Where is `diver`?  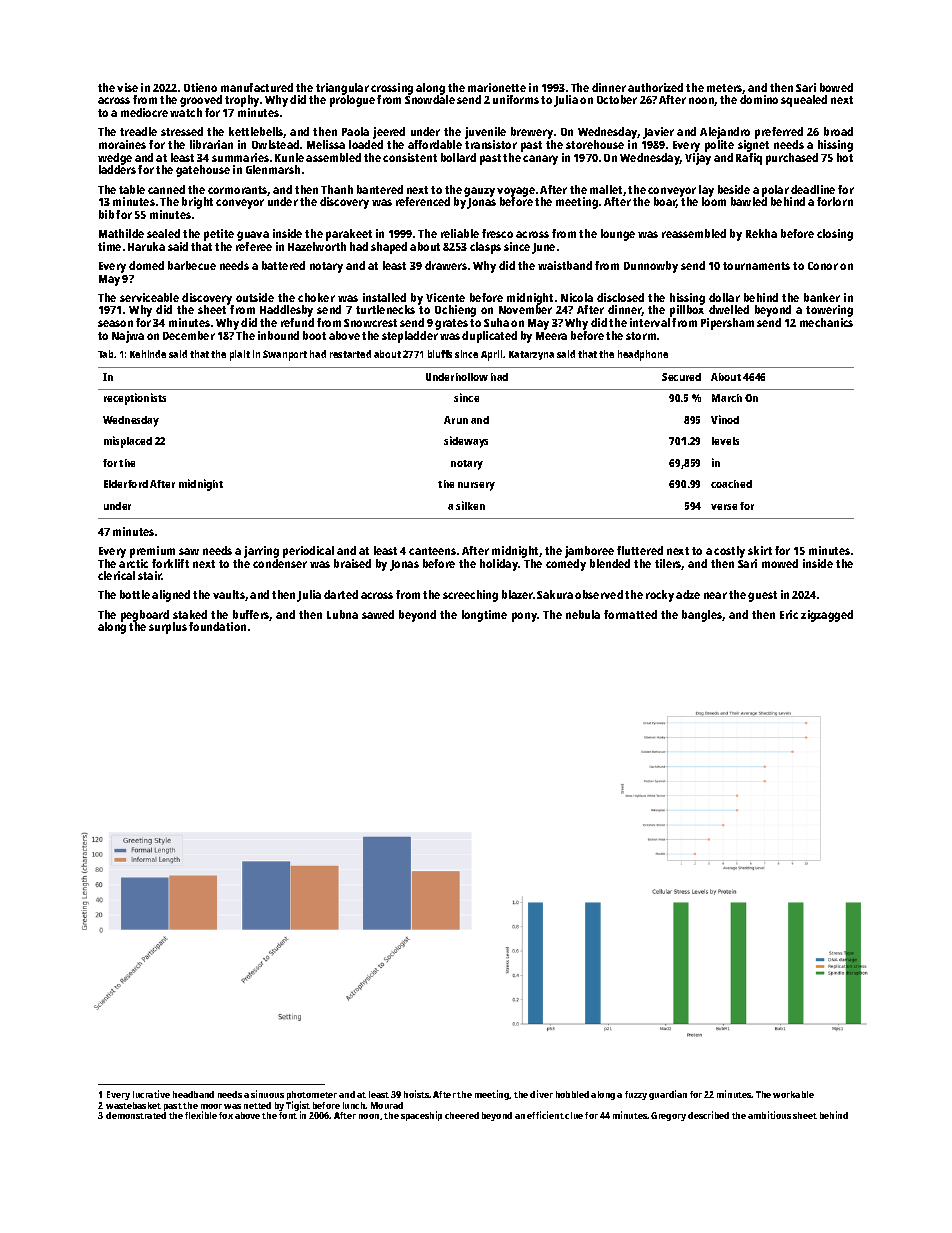
diver is located at coordinates (541, 1094).
